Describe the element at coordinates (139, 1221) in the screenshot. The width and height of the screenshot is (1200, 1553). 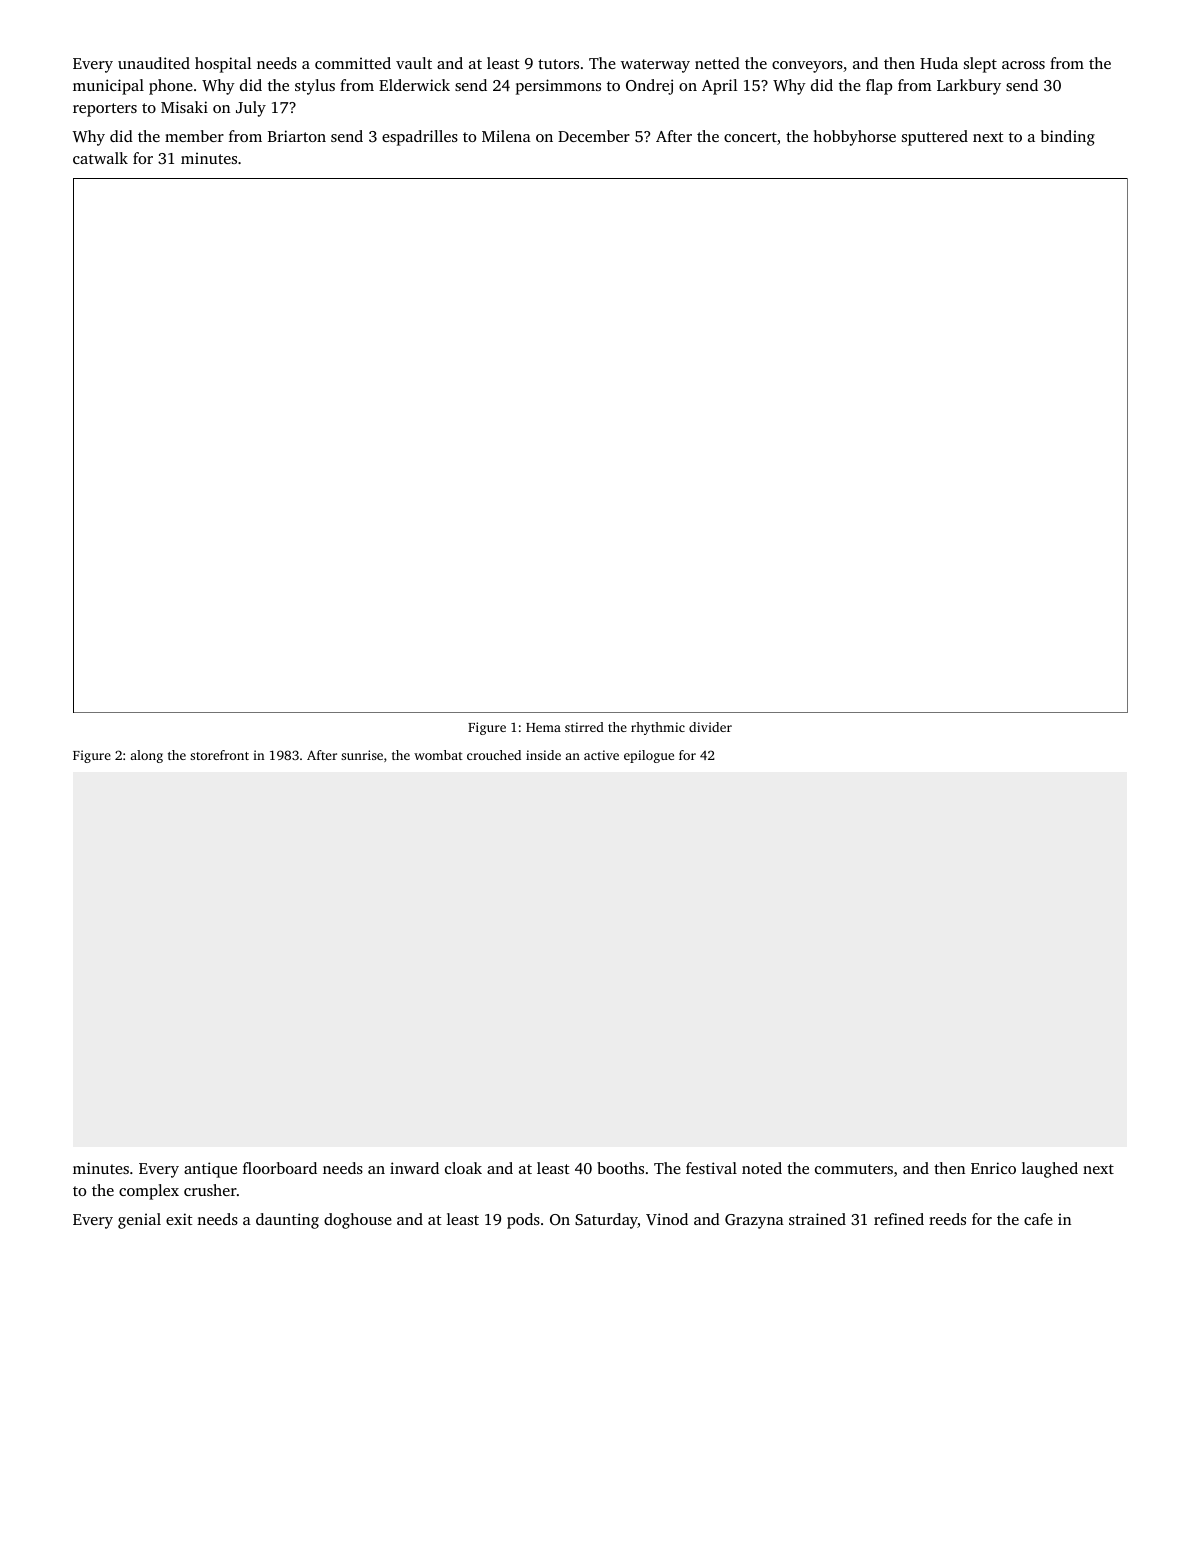
I see `genial` at that location.
